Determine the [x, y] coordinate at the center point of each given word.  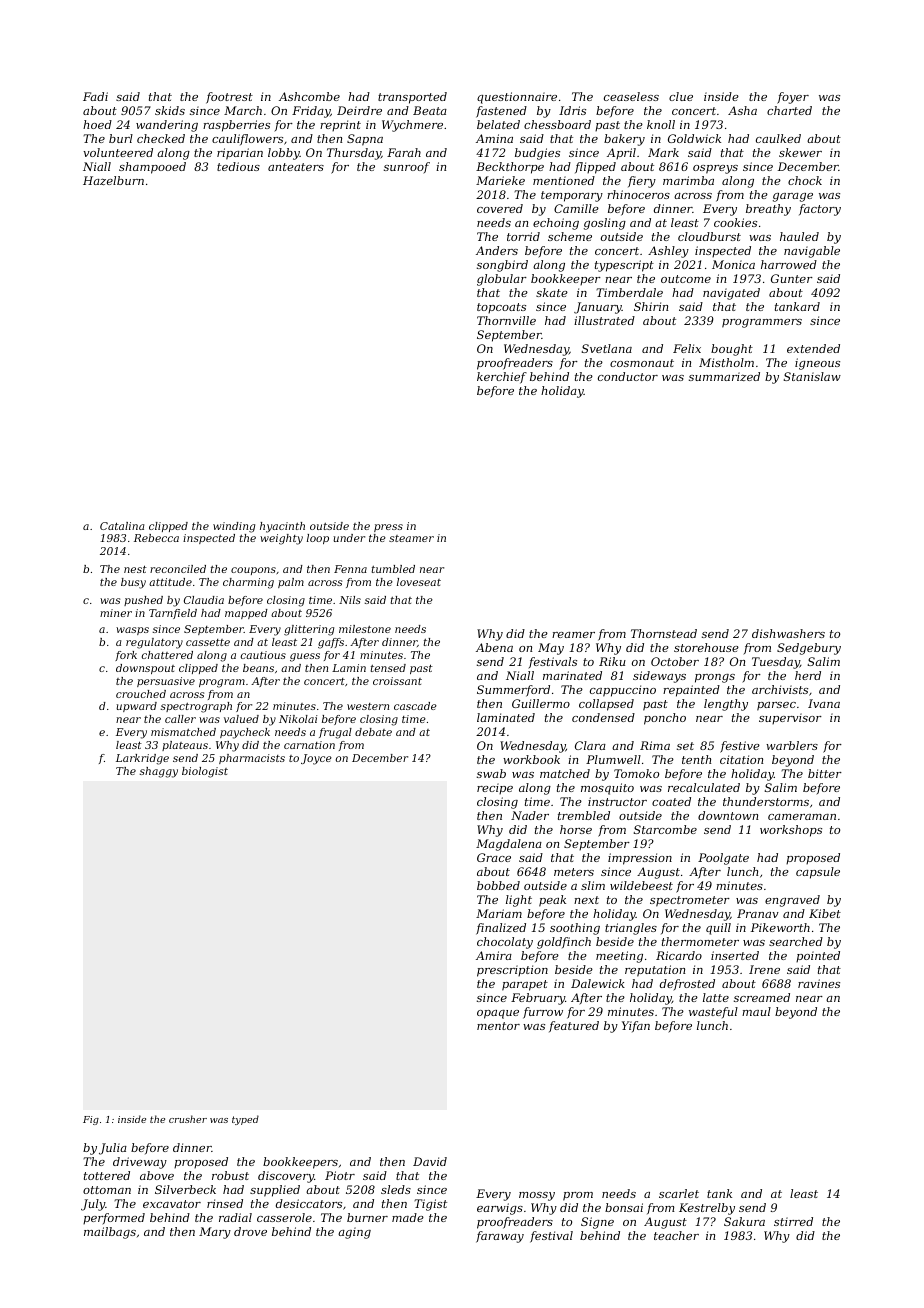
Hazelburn [113, 180]
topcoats [501, 308]
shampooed [152, 168]
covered [500, 208]
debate [373, 732]
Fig [91, 1120]
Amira [494, 955]
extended [813, 348]
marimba [688, 180]
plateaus [185, 746]
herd [808, 675]
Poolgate [723, 859]
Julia [113, 1149]
